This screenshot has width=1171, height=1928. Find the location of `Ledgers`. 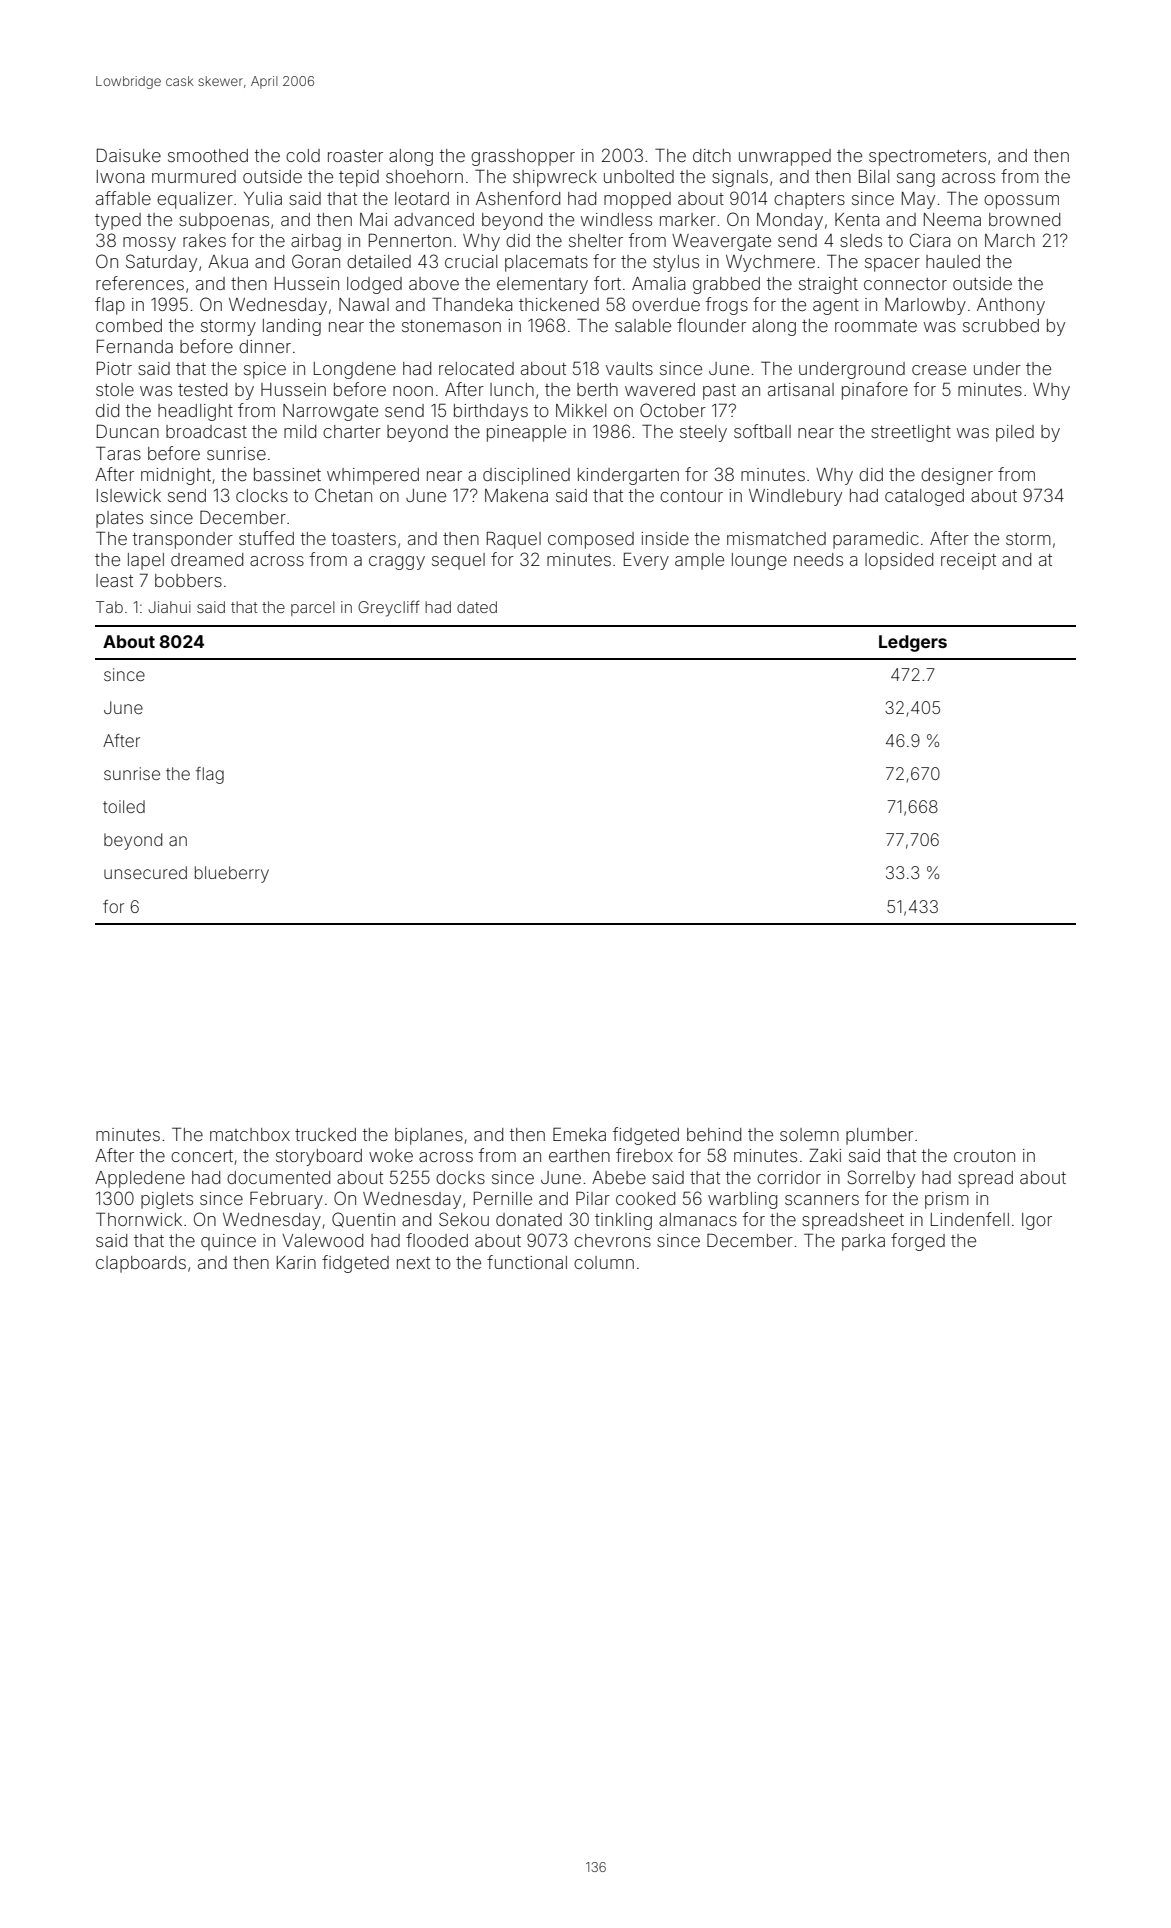

Ledgers is located at coordinates (913, 643).
